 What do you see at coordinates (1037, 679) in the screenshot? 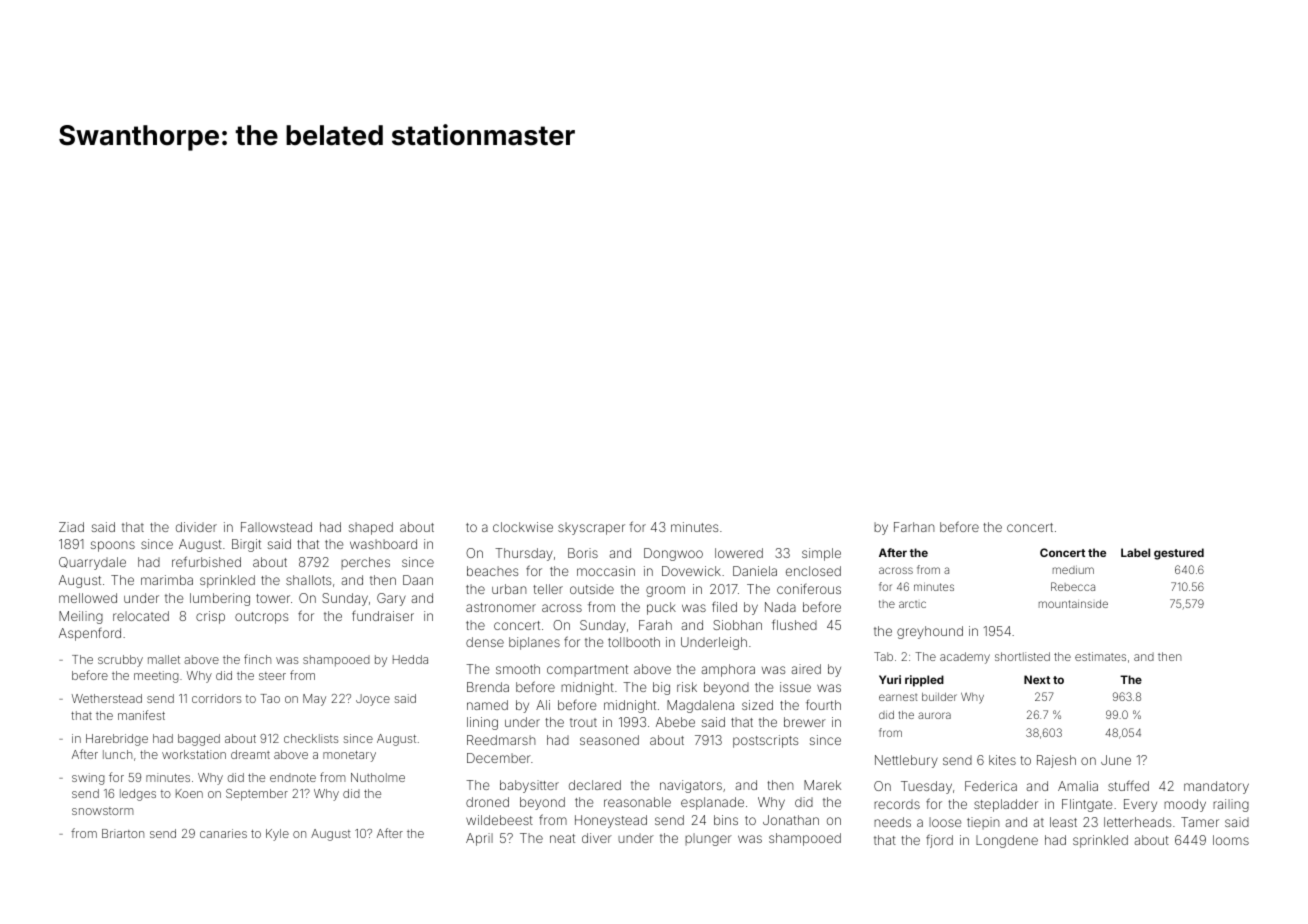
I see `Next` at bounding box center [1037, 679].
